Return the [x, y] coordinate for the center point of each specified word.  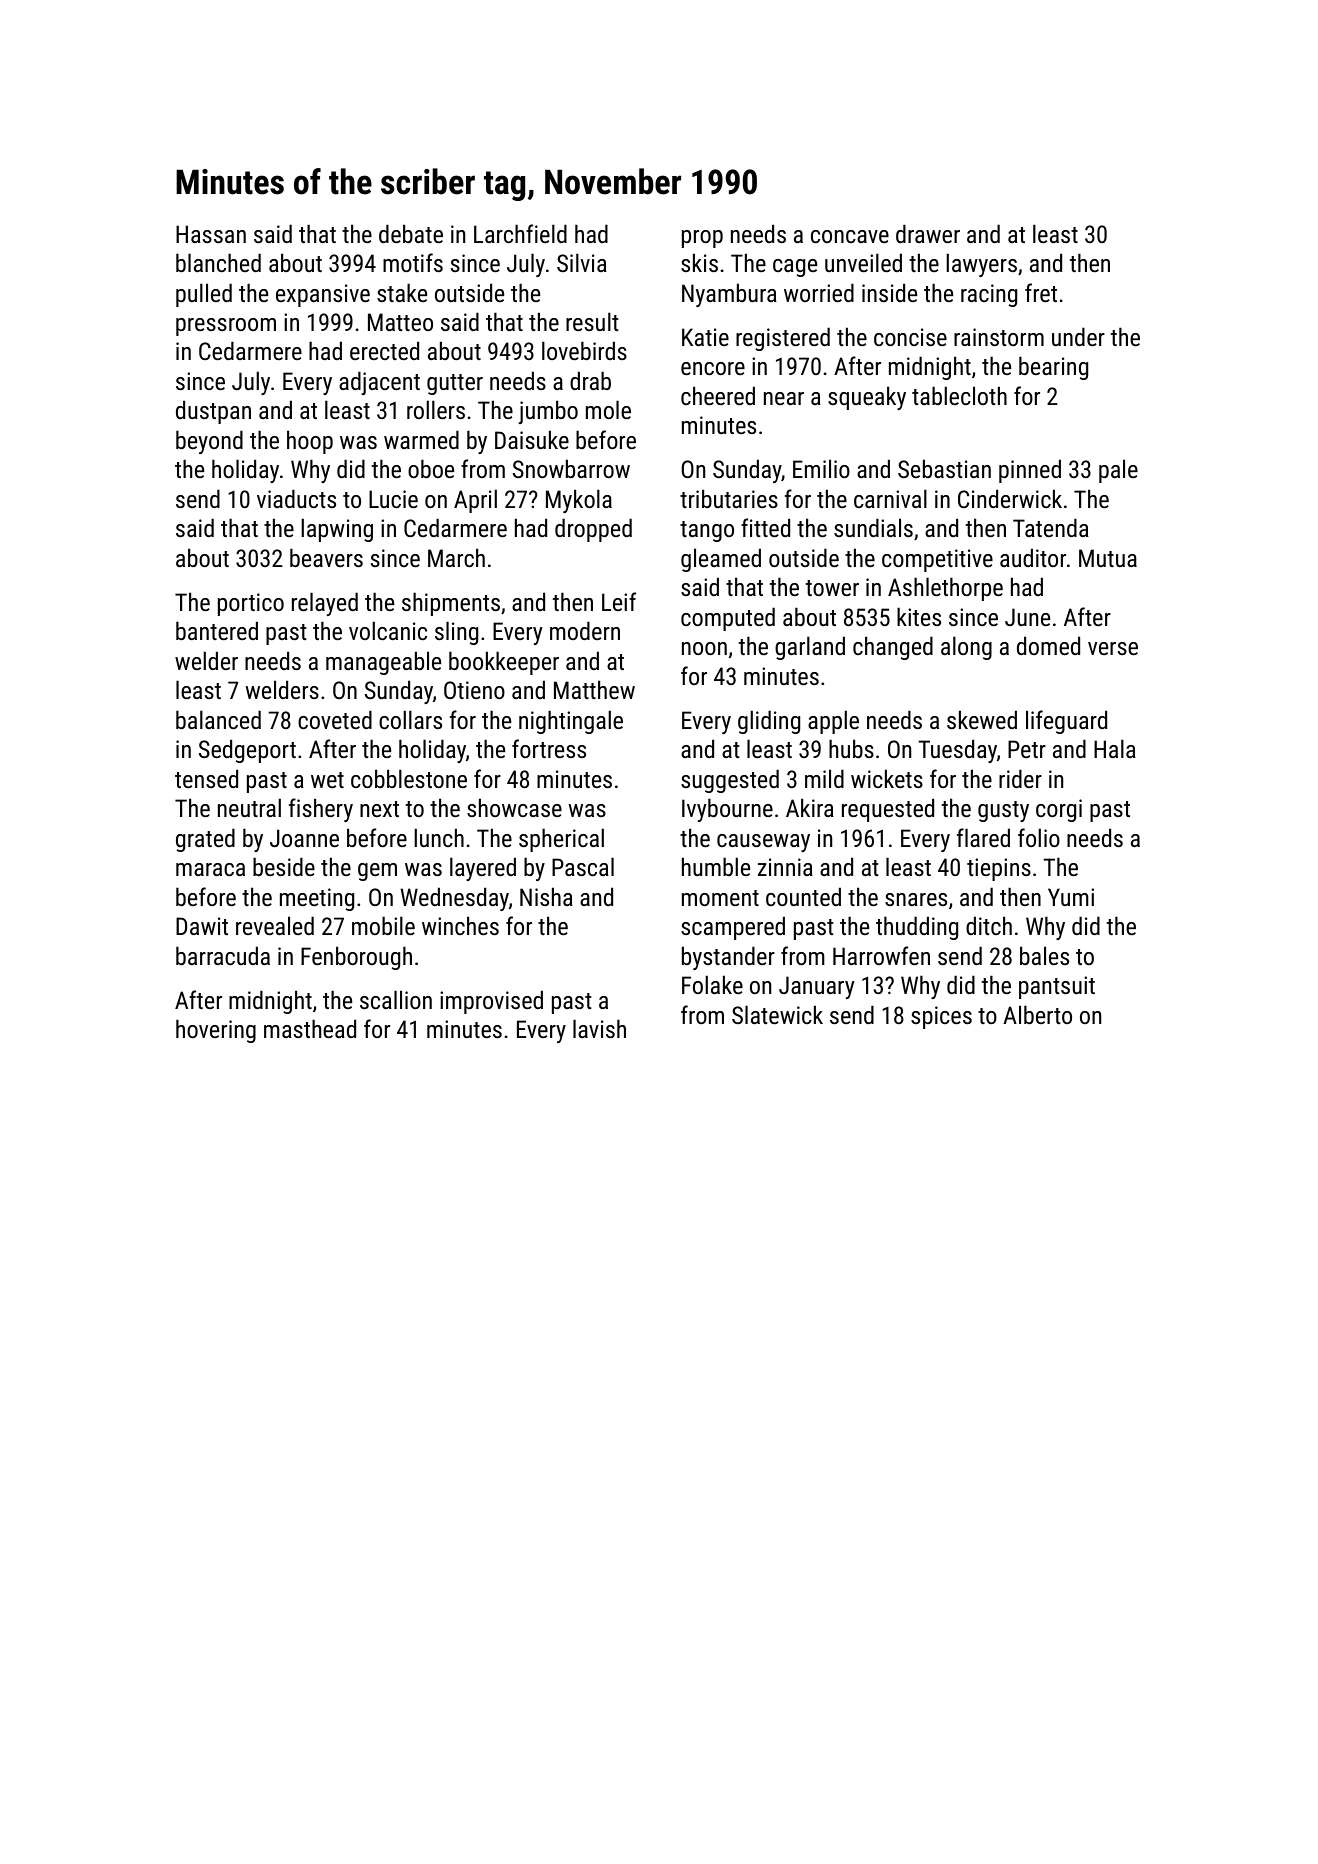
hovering [216, 1031]
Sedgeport [247, 751]
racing [989, 295]
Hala [1115, 748]
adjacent [379, 383]
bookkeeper [504, 663]
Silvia [582, 262]
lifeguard [1066, 722]
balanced [218, 719]
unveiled [863, 262]
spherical [561, 840]
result [592, 321]
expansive [323, 295]
